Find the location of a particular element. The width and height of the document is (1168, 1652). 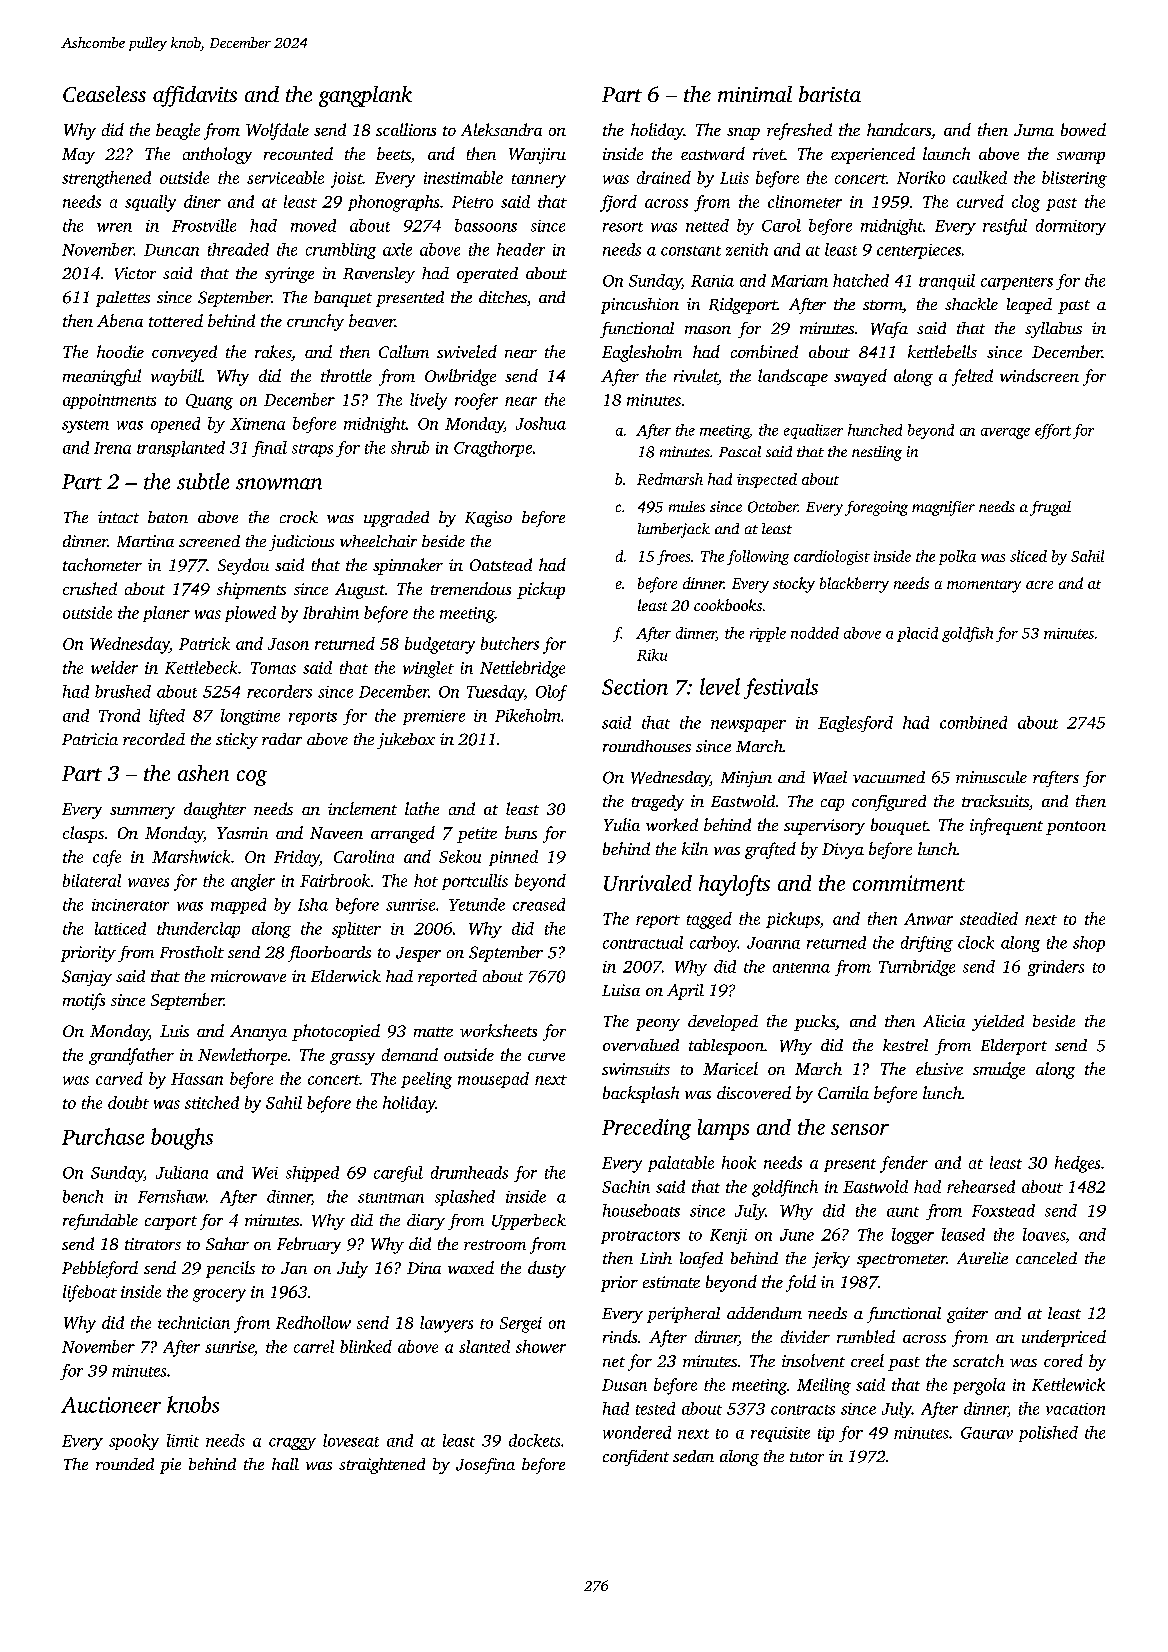

screened is located at coordinates (209, 541).
